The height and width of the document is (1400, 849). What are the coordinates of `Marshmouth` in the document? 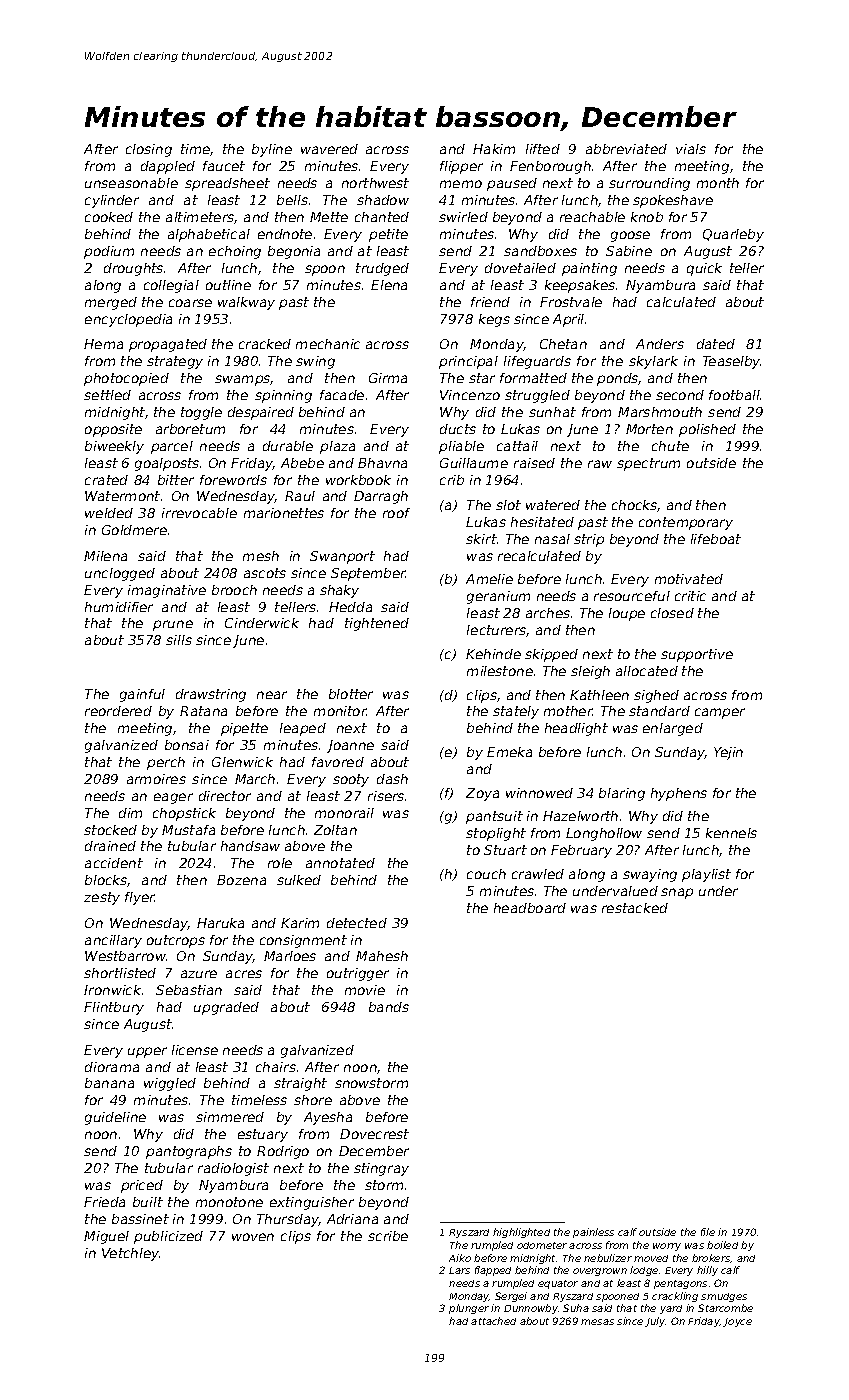 It's located at (660, 412).
